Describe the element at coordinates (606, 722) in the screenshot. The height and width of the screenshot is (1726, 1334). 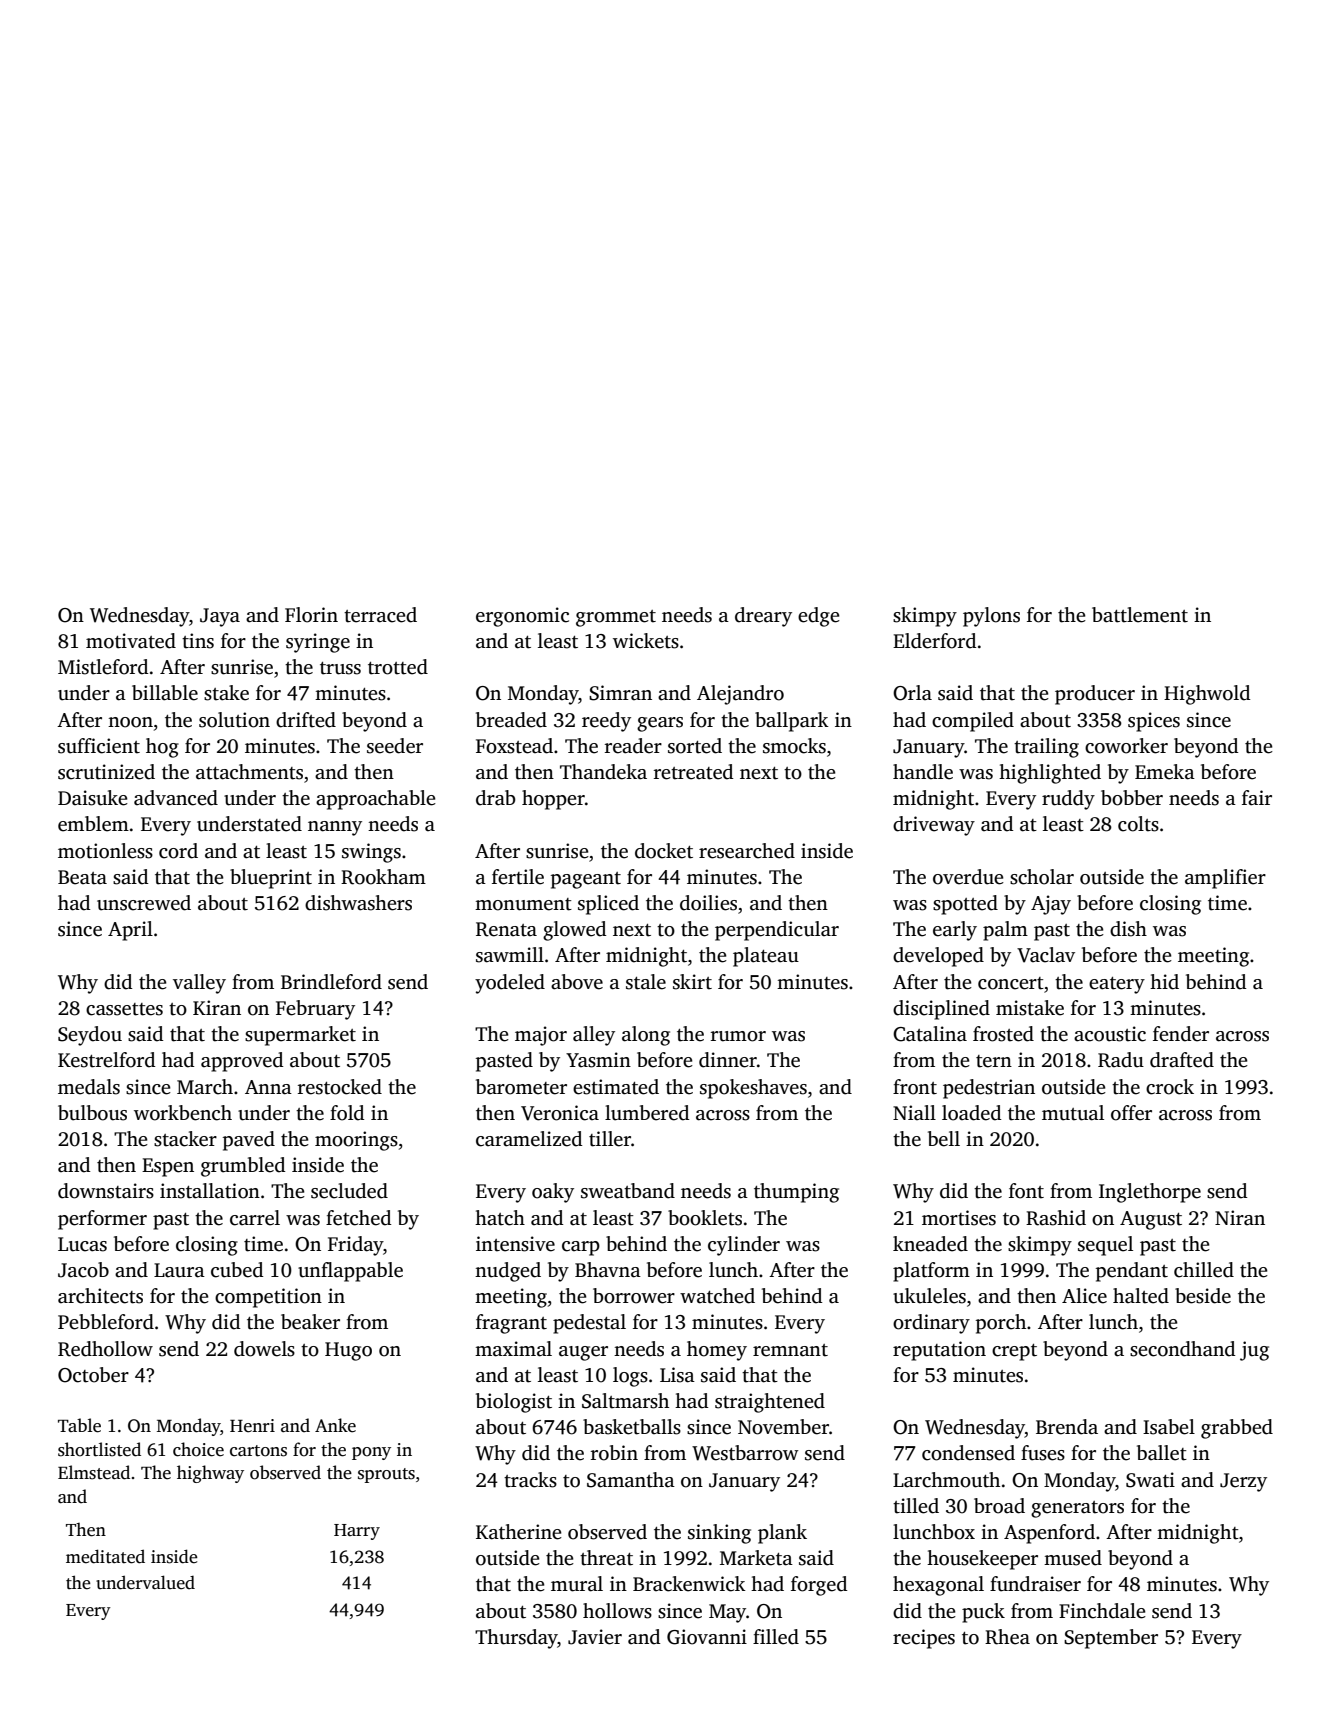
I see `reedy` at that location.
